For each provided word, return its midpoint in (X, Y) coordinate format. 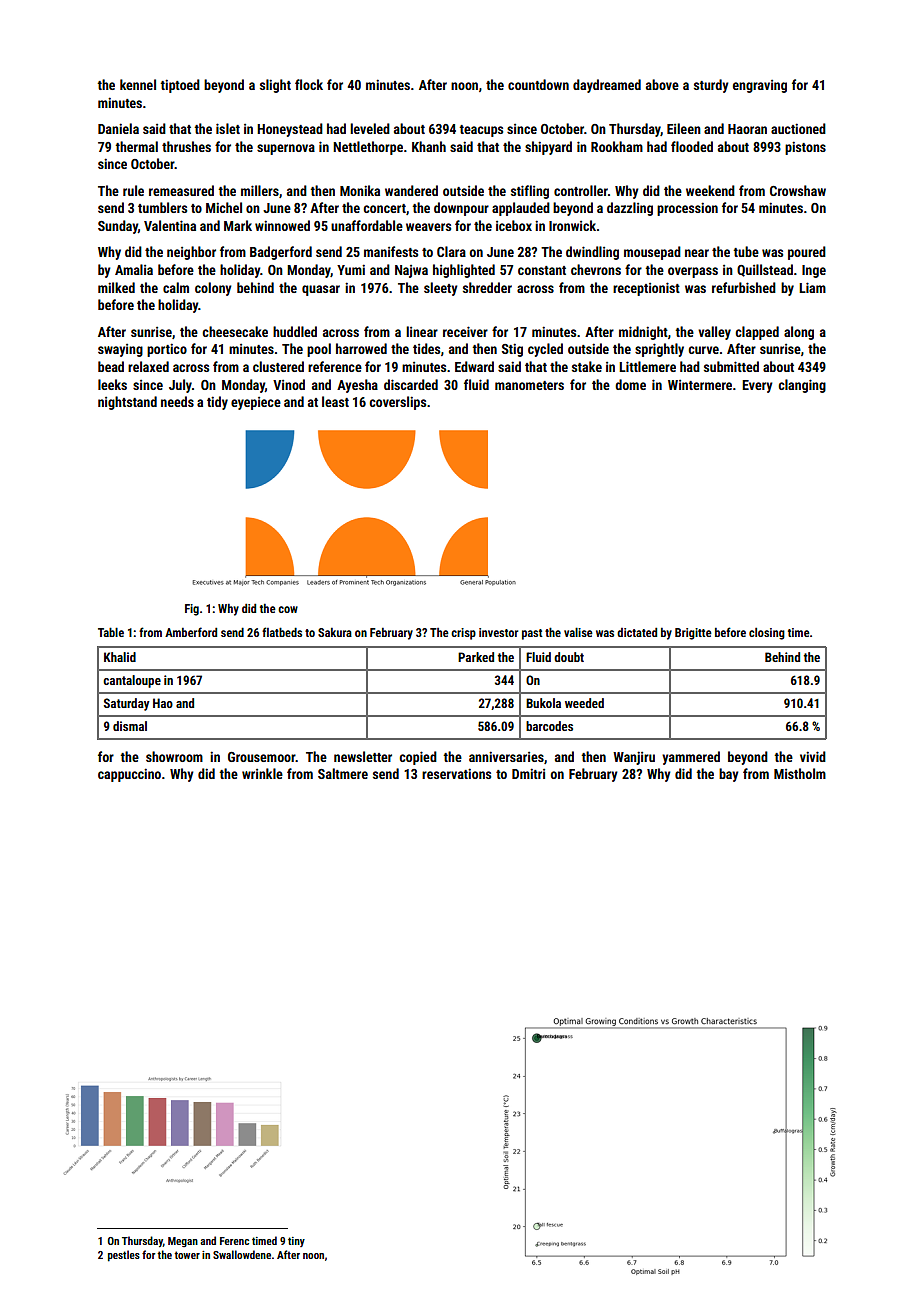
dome (630, 384)
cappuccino (129, 775)
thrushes (186, 146)
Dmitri (528, 773)
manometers (529, 385)
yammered (691, 758)
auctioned (798, 128)
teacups (481, 131)
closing (767, 634)
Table (111, 632)
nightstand (127, 403)
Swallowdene (242, 1254)
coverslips (397, 403)
